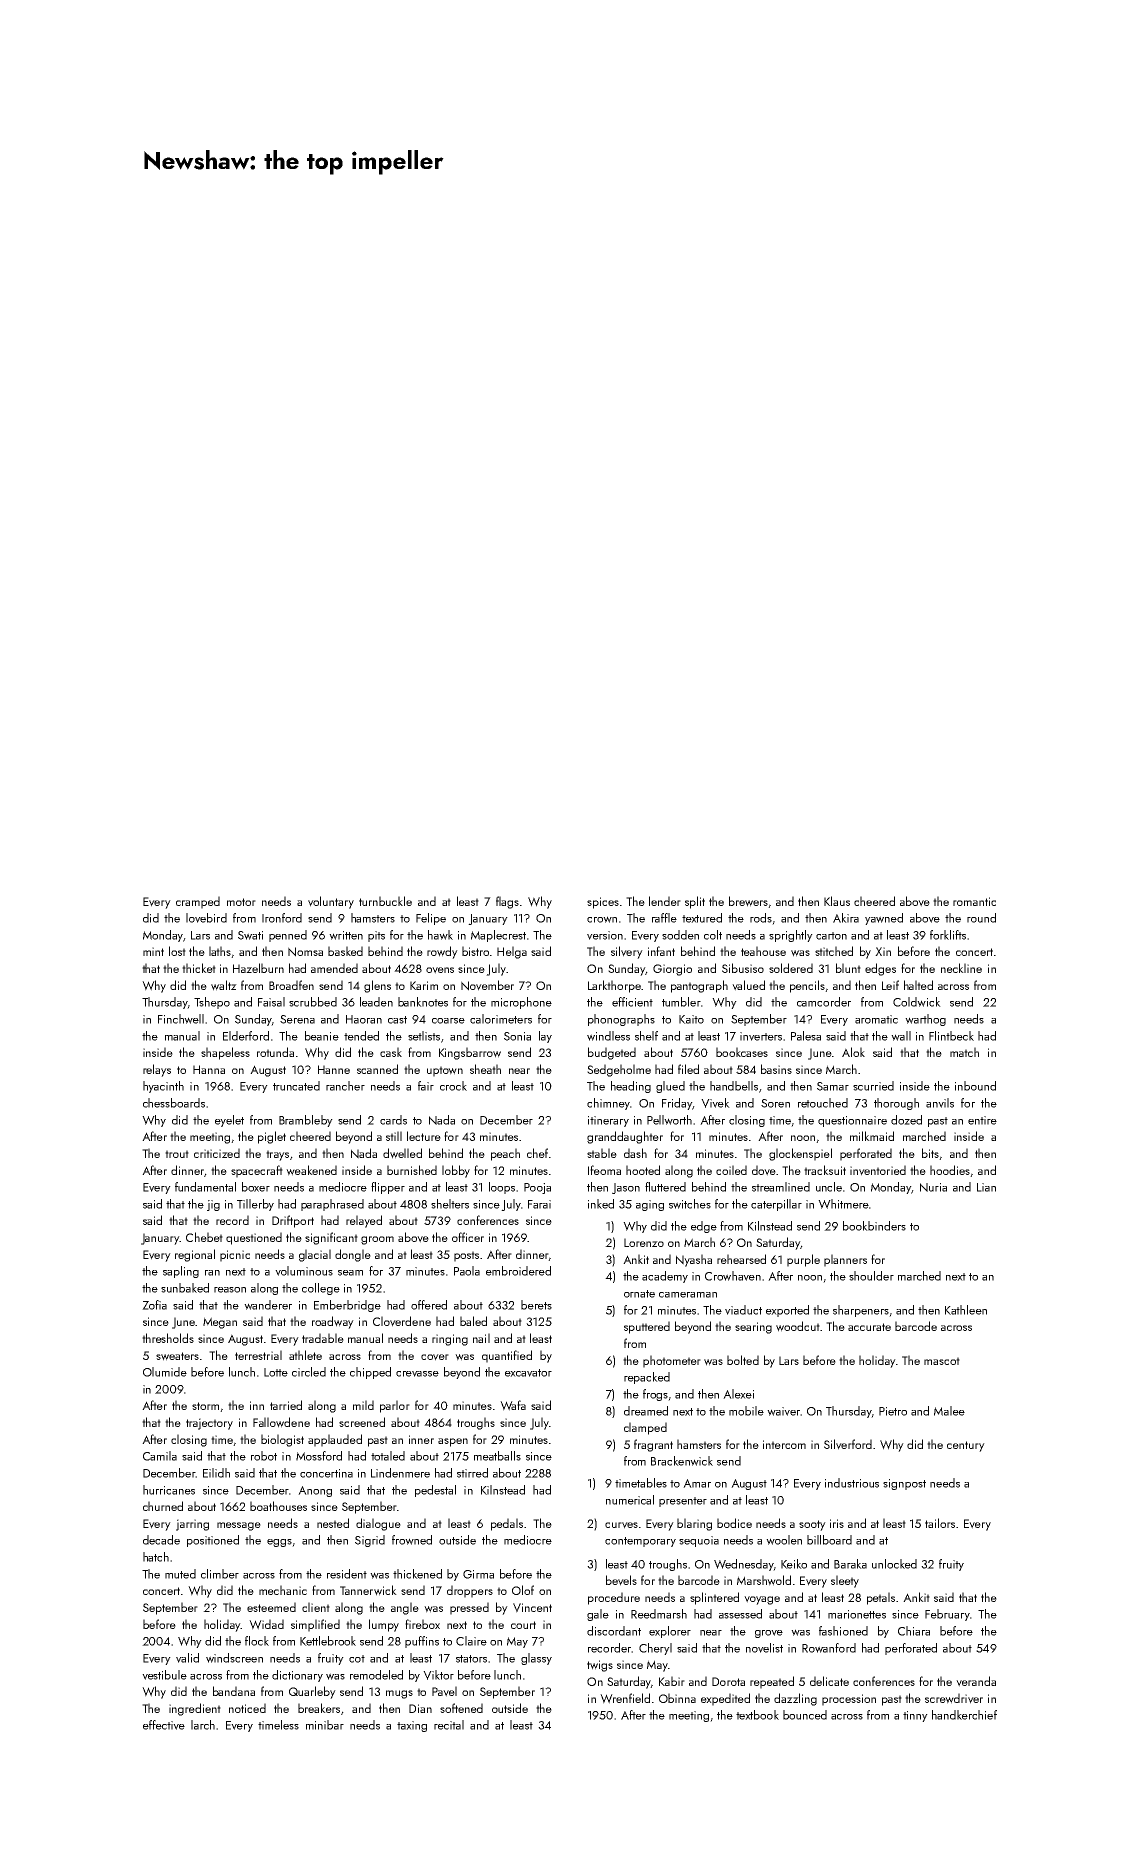 The width and height of the screenshot is (1139, 1876). I want to click on dialogue, so click(378, 1524).
